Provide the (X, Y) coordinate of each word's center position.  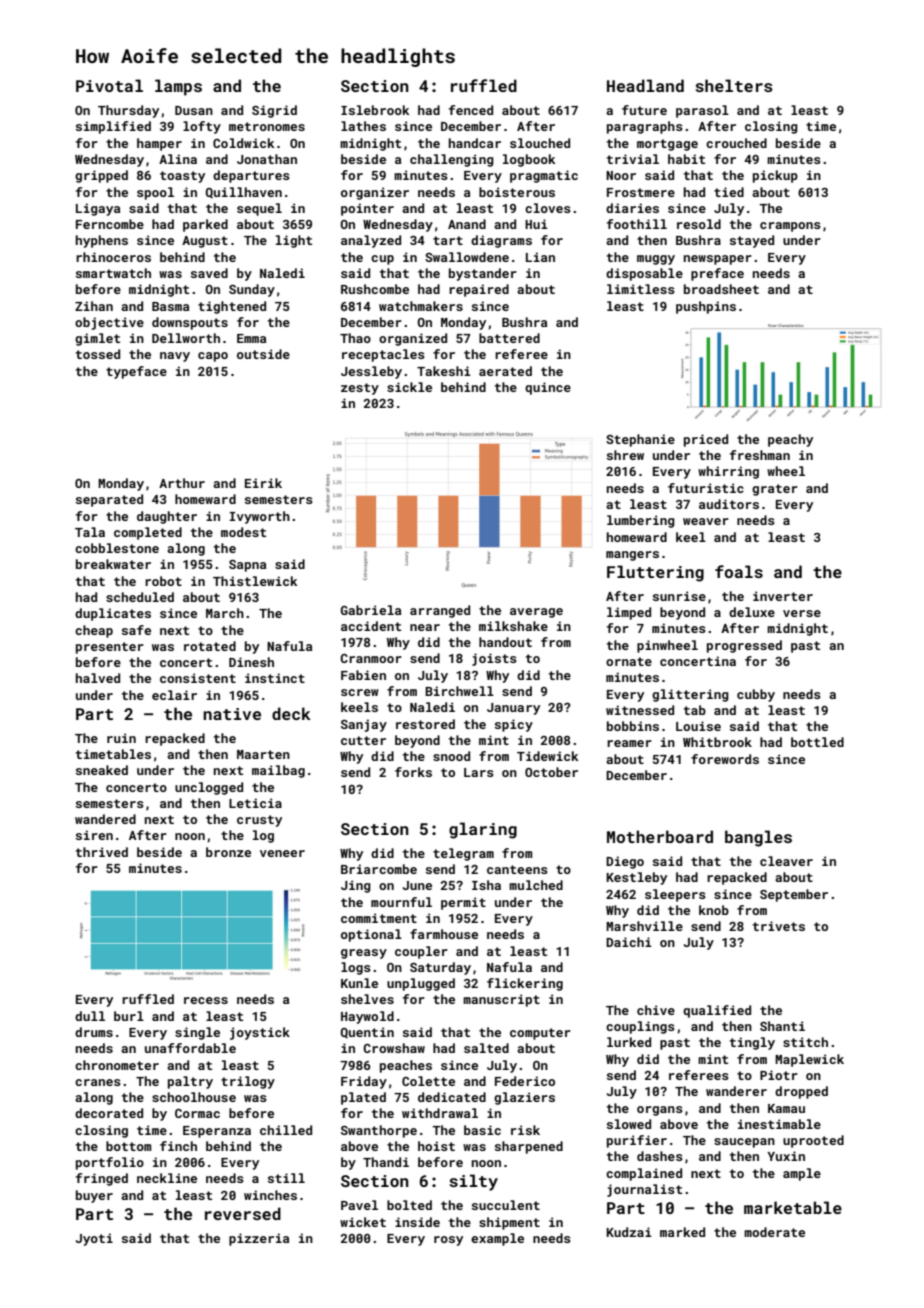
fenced (471, 110)
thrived (102, 852)
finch (178, 1146)
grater (775, 490)
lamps (178, 87)
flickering (525, 984)
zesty (360, 389)
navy (175, 357)
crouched (736, 143)
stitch (805, 1042)
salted (486, 1048)
